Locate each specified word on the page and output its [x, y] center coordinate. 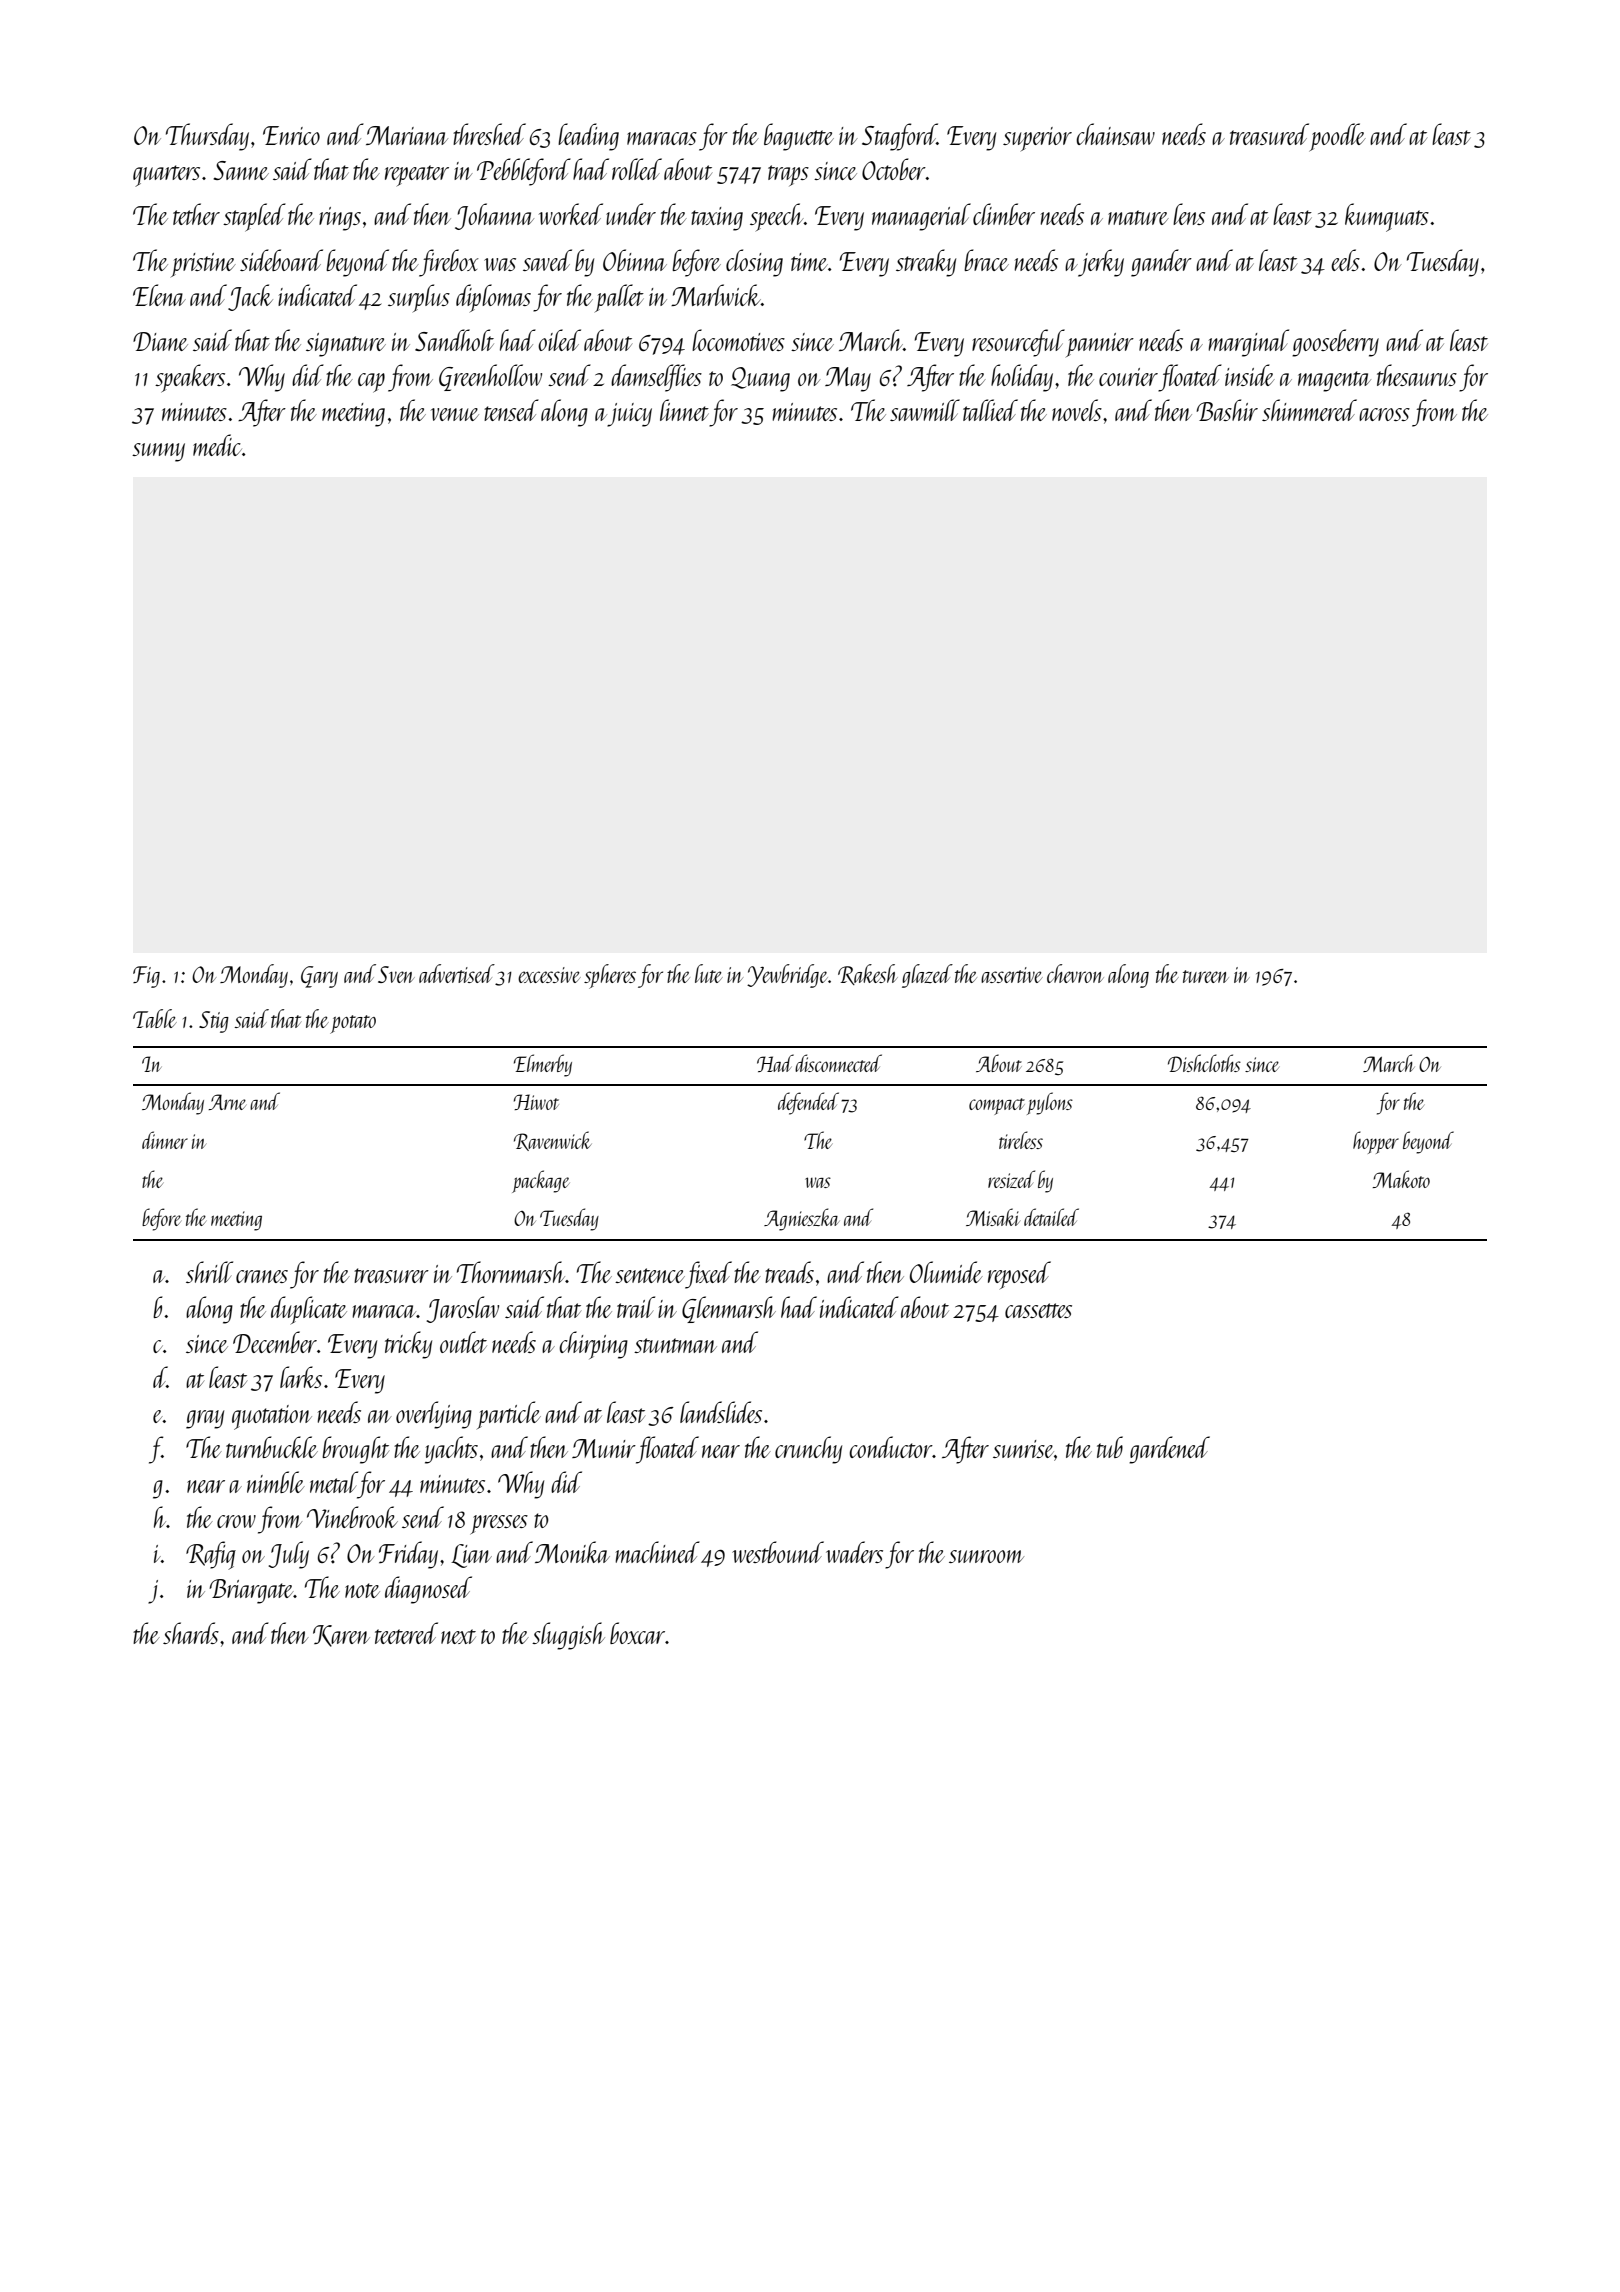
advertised [457, 973]
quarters [166, 176]
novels [1077, 410]
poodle [1337, 137]
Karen [341, 1636]
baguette [799, 137]
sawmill [925, 410]
